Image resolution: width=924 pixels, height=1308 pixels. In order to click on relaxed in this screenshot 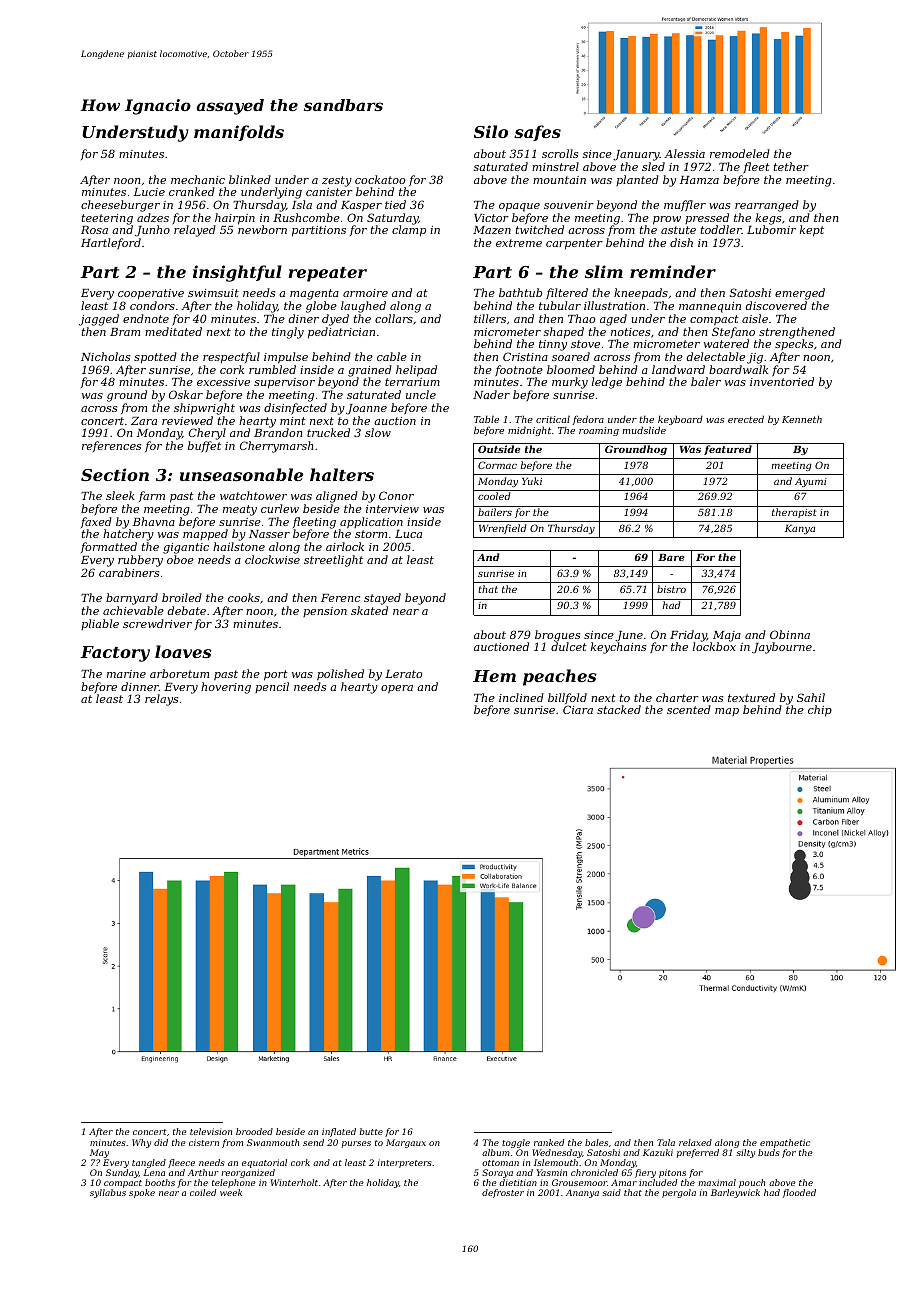, I will do `click(695, 1142)`.
